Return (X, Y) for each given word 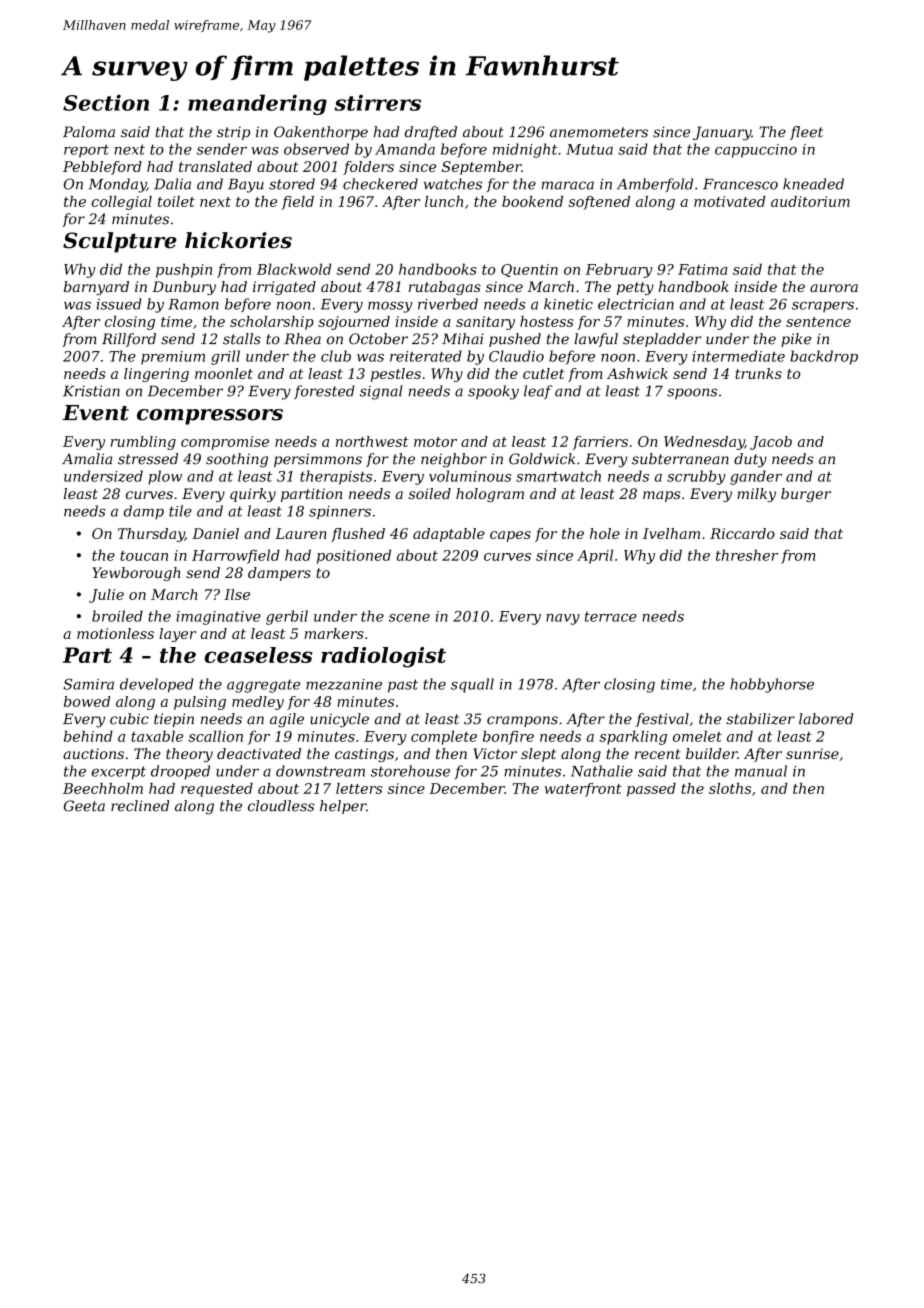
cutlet (544, 373)
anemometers (599, 132)
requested (217, 790)
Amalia (87, 459)
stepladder (662, 340)
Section (106, 103)
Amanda (405, 149)
